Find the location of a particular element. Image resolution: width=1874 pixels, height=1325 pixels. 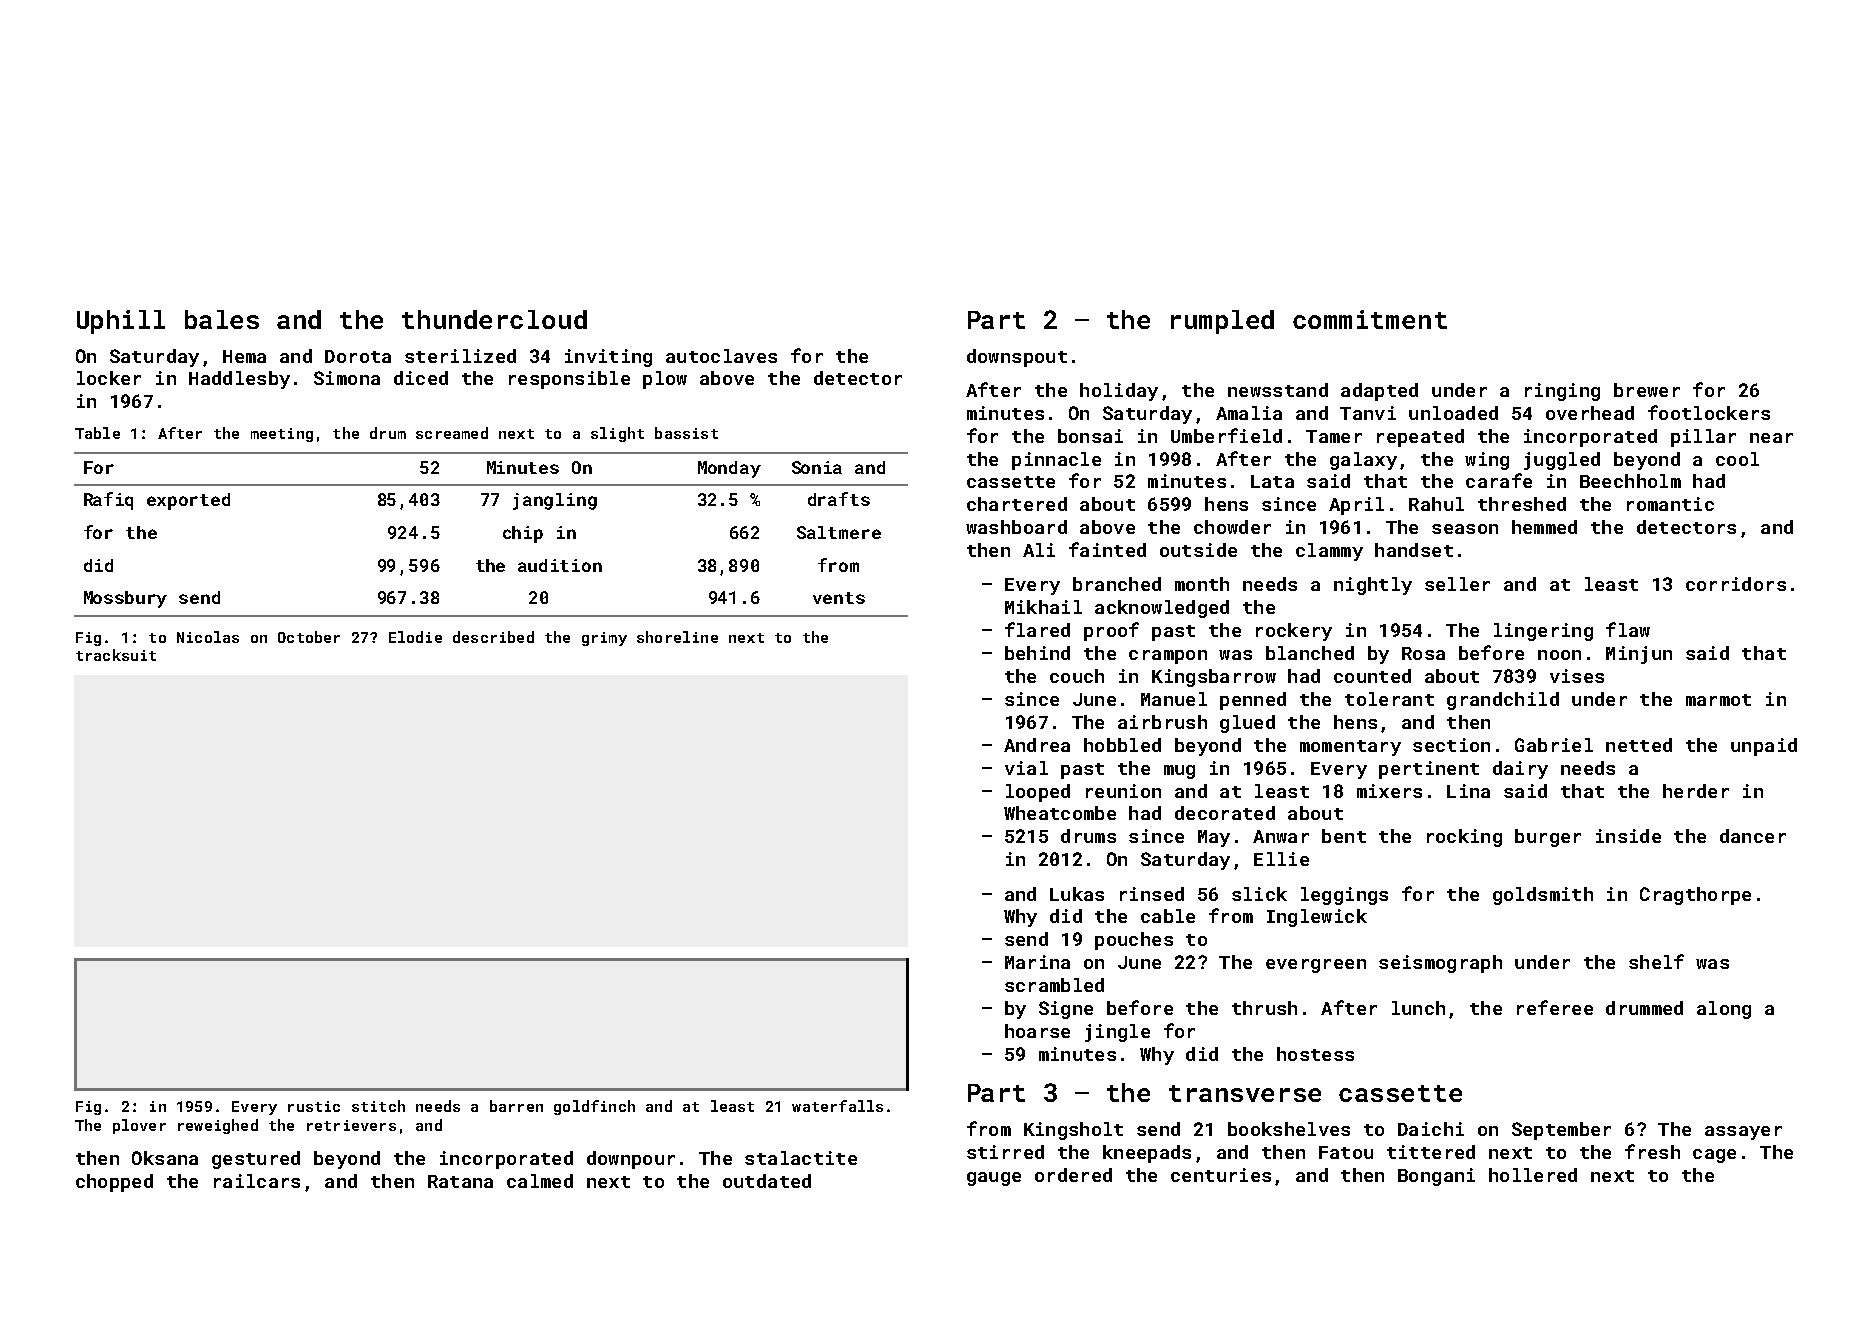

stitch is located at coordinates (378, 1106).
